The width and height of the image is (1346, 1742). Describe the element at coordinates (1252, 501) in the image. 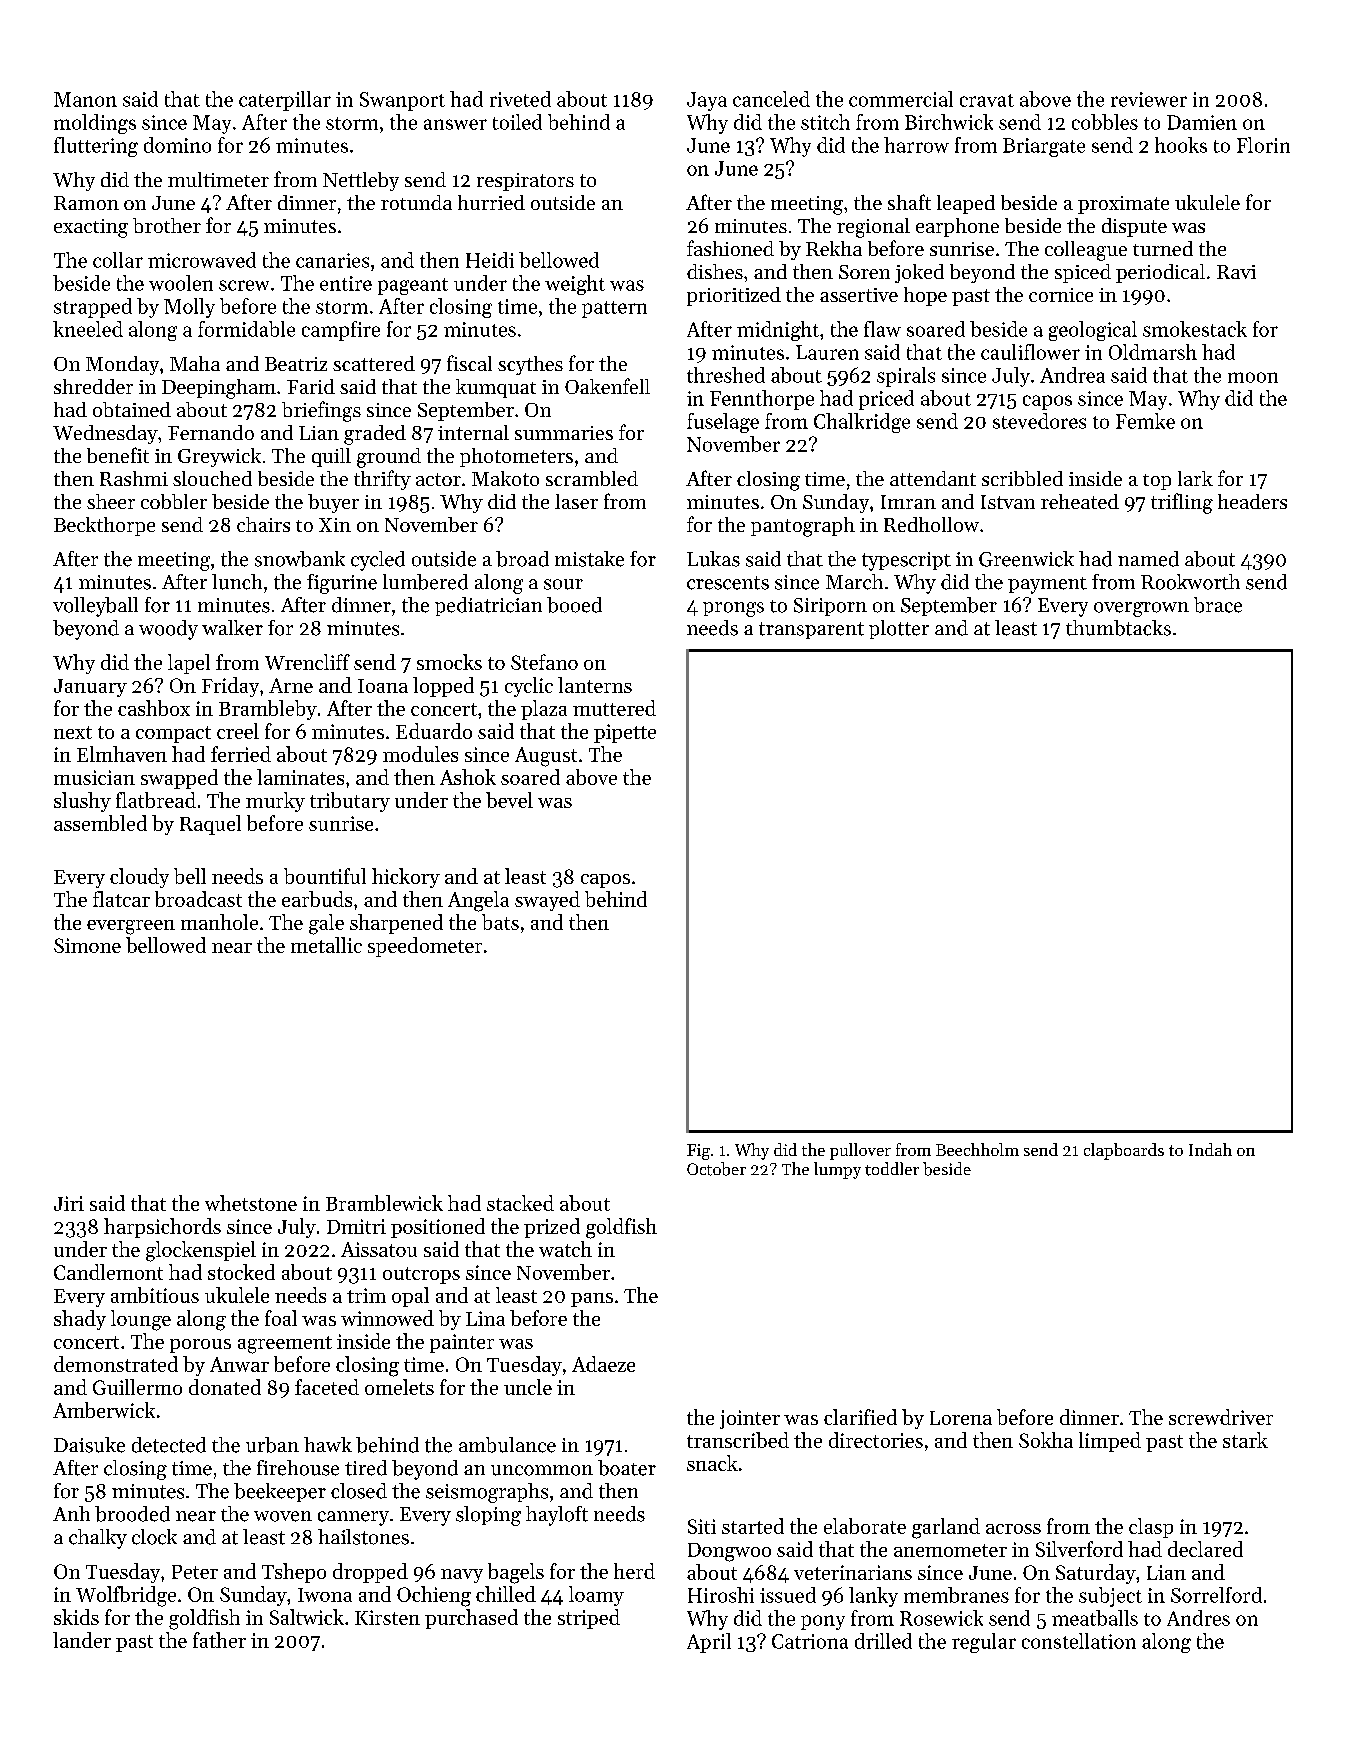

I see `headers` at that location.
